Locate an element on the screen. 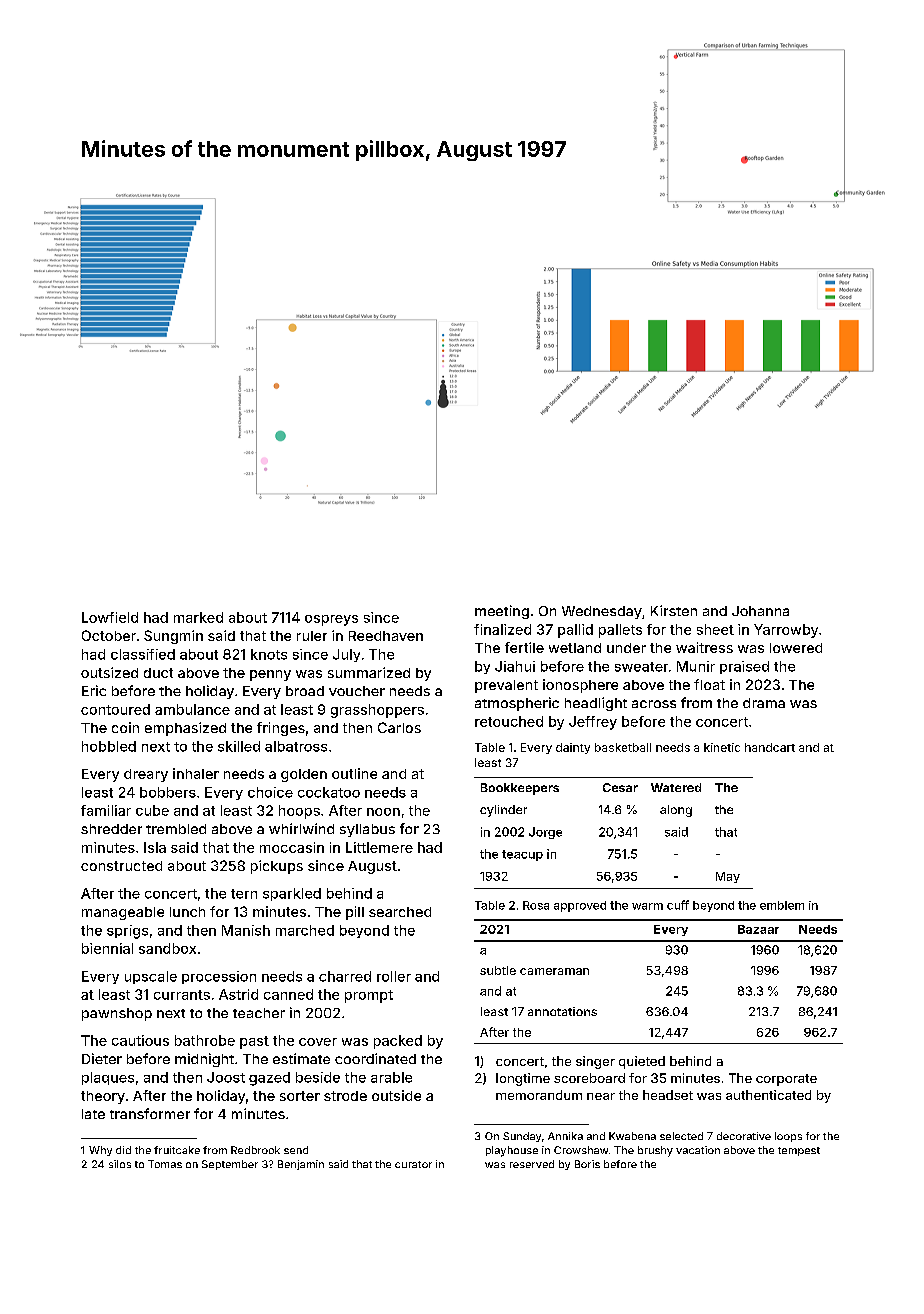 This screenshot has height=1314, width=924. Reedhaven is located at coordinates (386, 636).
